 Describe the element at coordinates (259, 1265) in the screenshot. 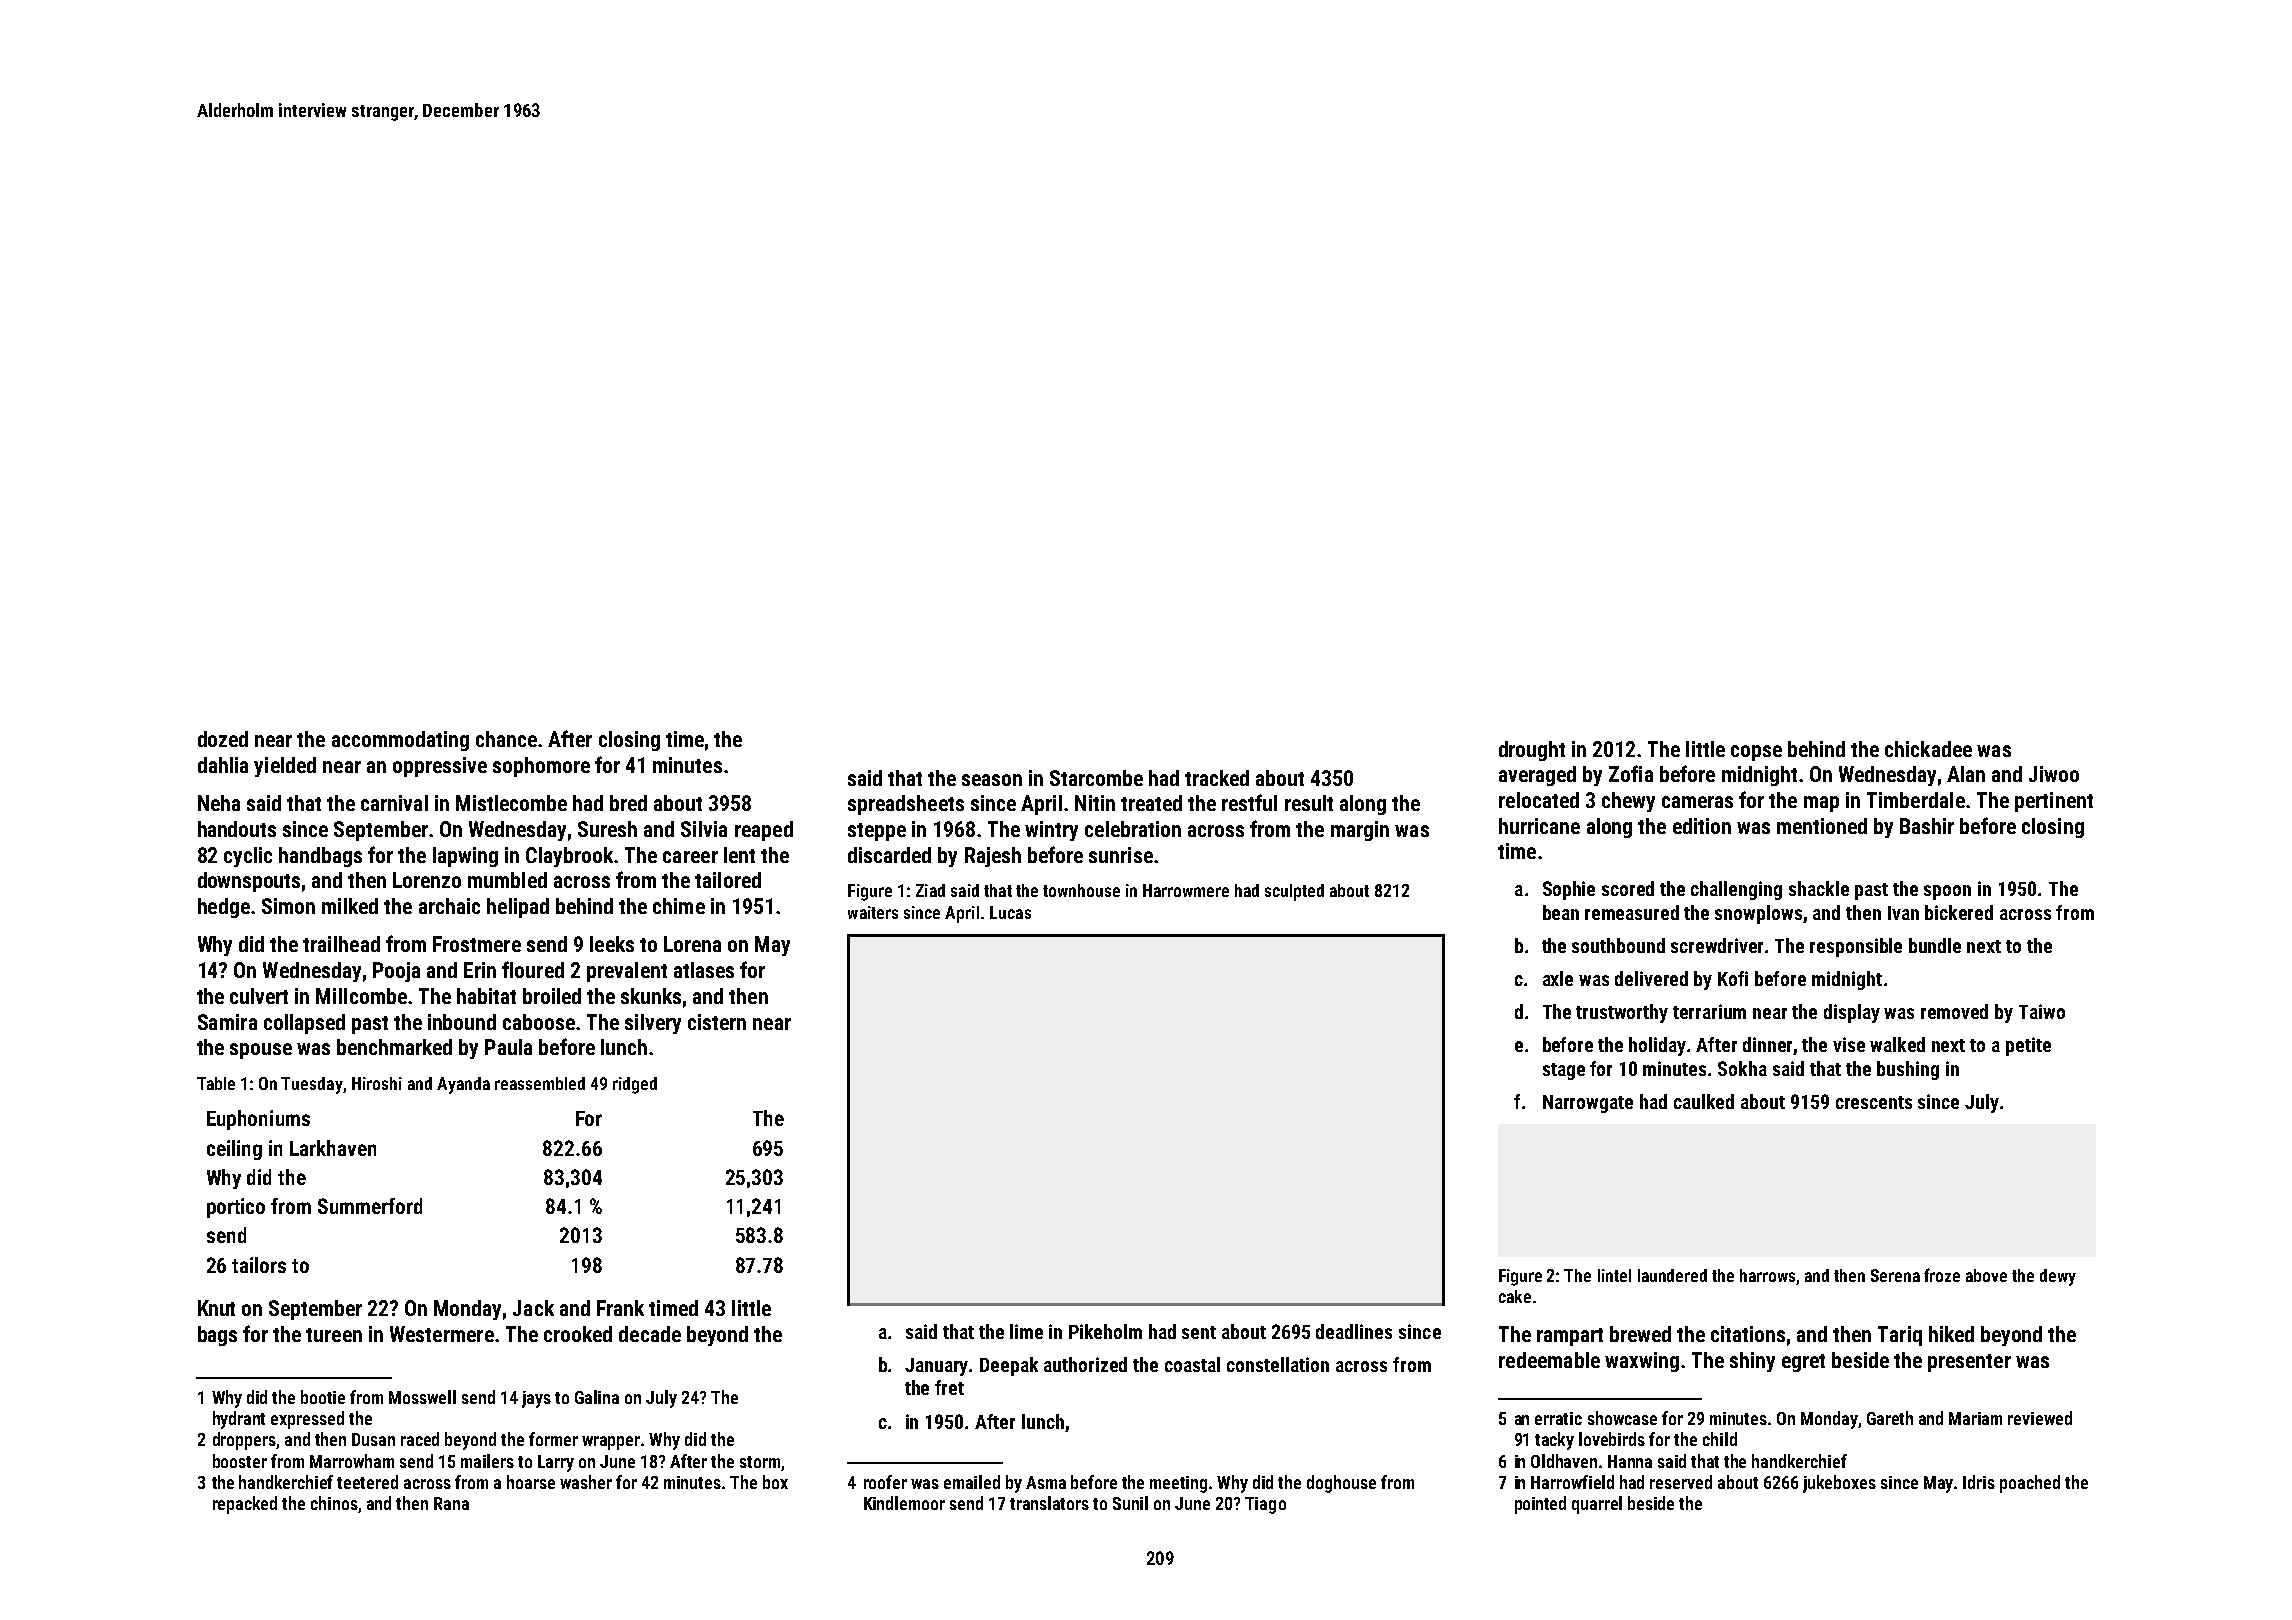

I see `tailors` at that location.
